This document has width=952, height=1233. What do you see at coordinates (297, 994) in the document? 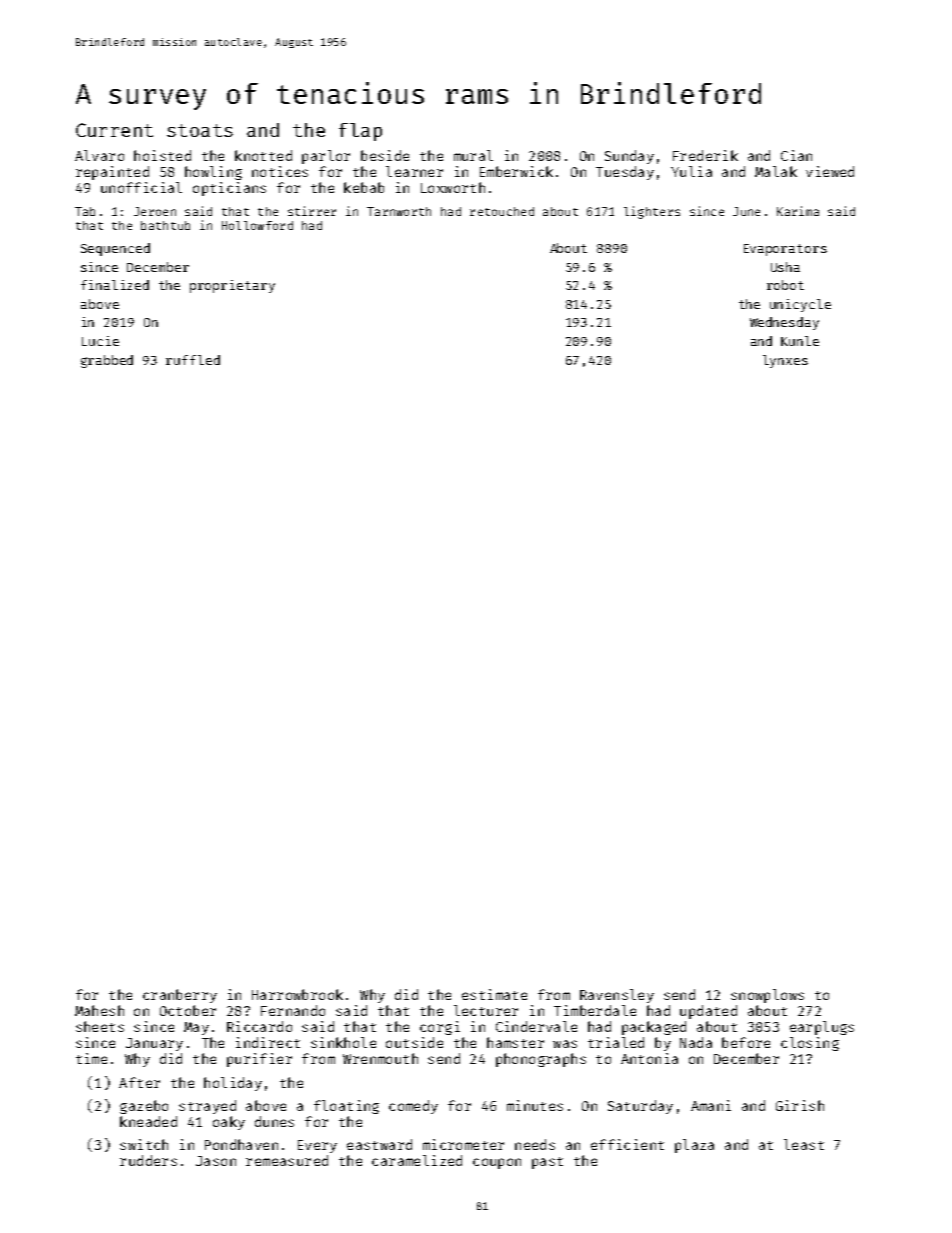
I see `Harrowbrook` at bounding box center [297, 994].
